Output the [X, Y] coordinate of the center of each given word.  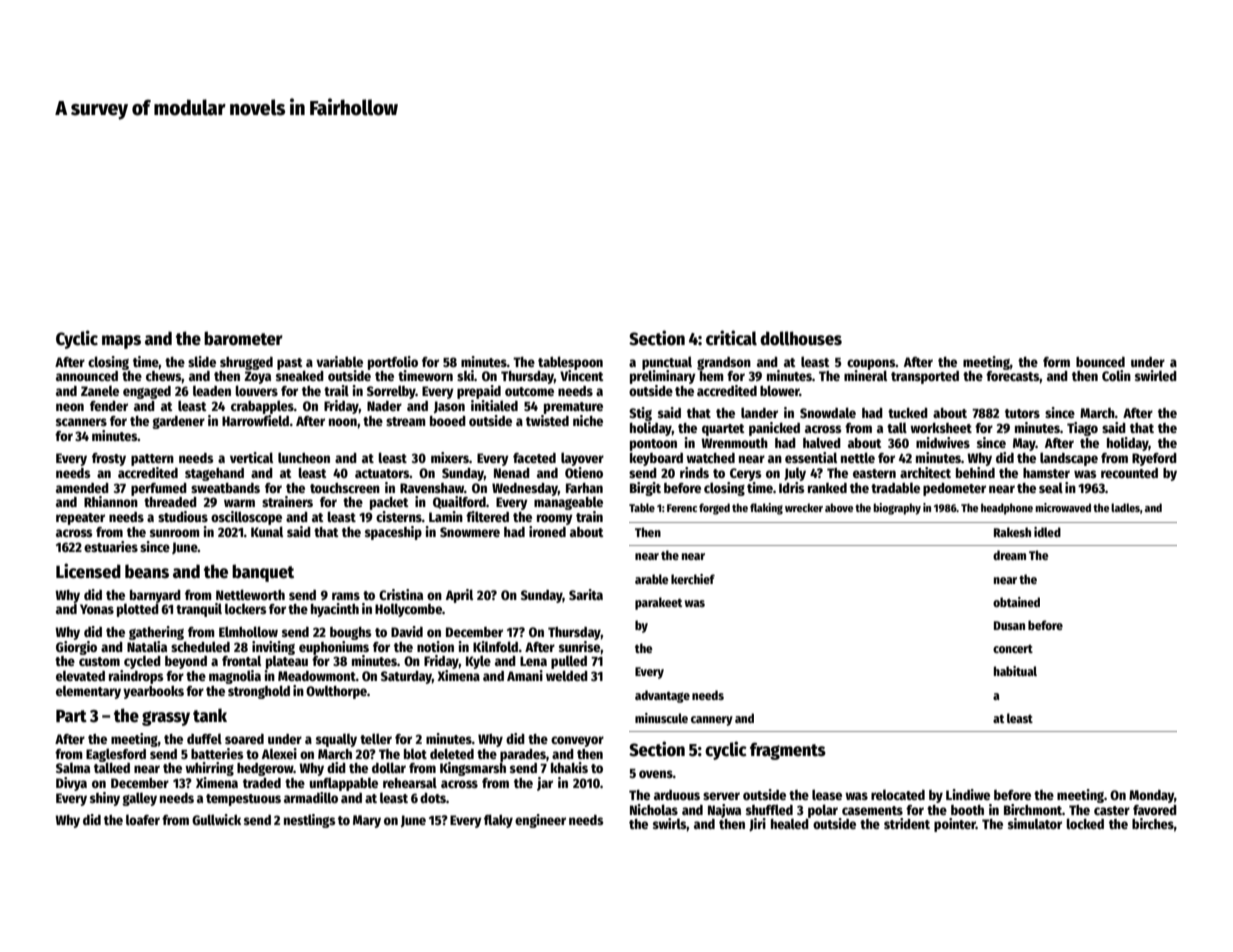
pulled [569, 662]
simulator [1035, 823]
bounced [1100, 362]
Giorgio [76, 648]
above [839, 507]
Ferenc [682, 508]
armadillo [311, 797]
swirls [670, 823]
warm [239, 503]
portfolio [393, 363]
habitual [1015, 671]
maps [121, 342]
